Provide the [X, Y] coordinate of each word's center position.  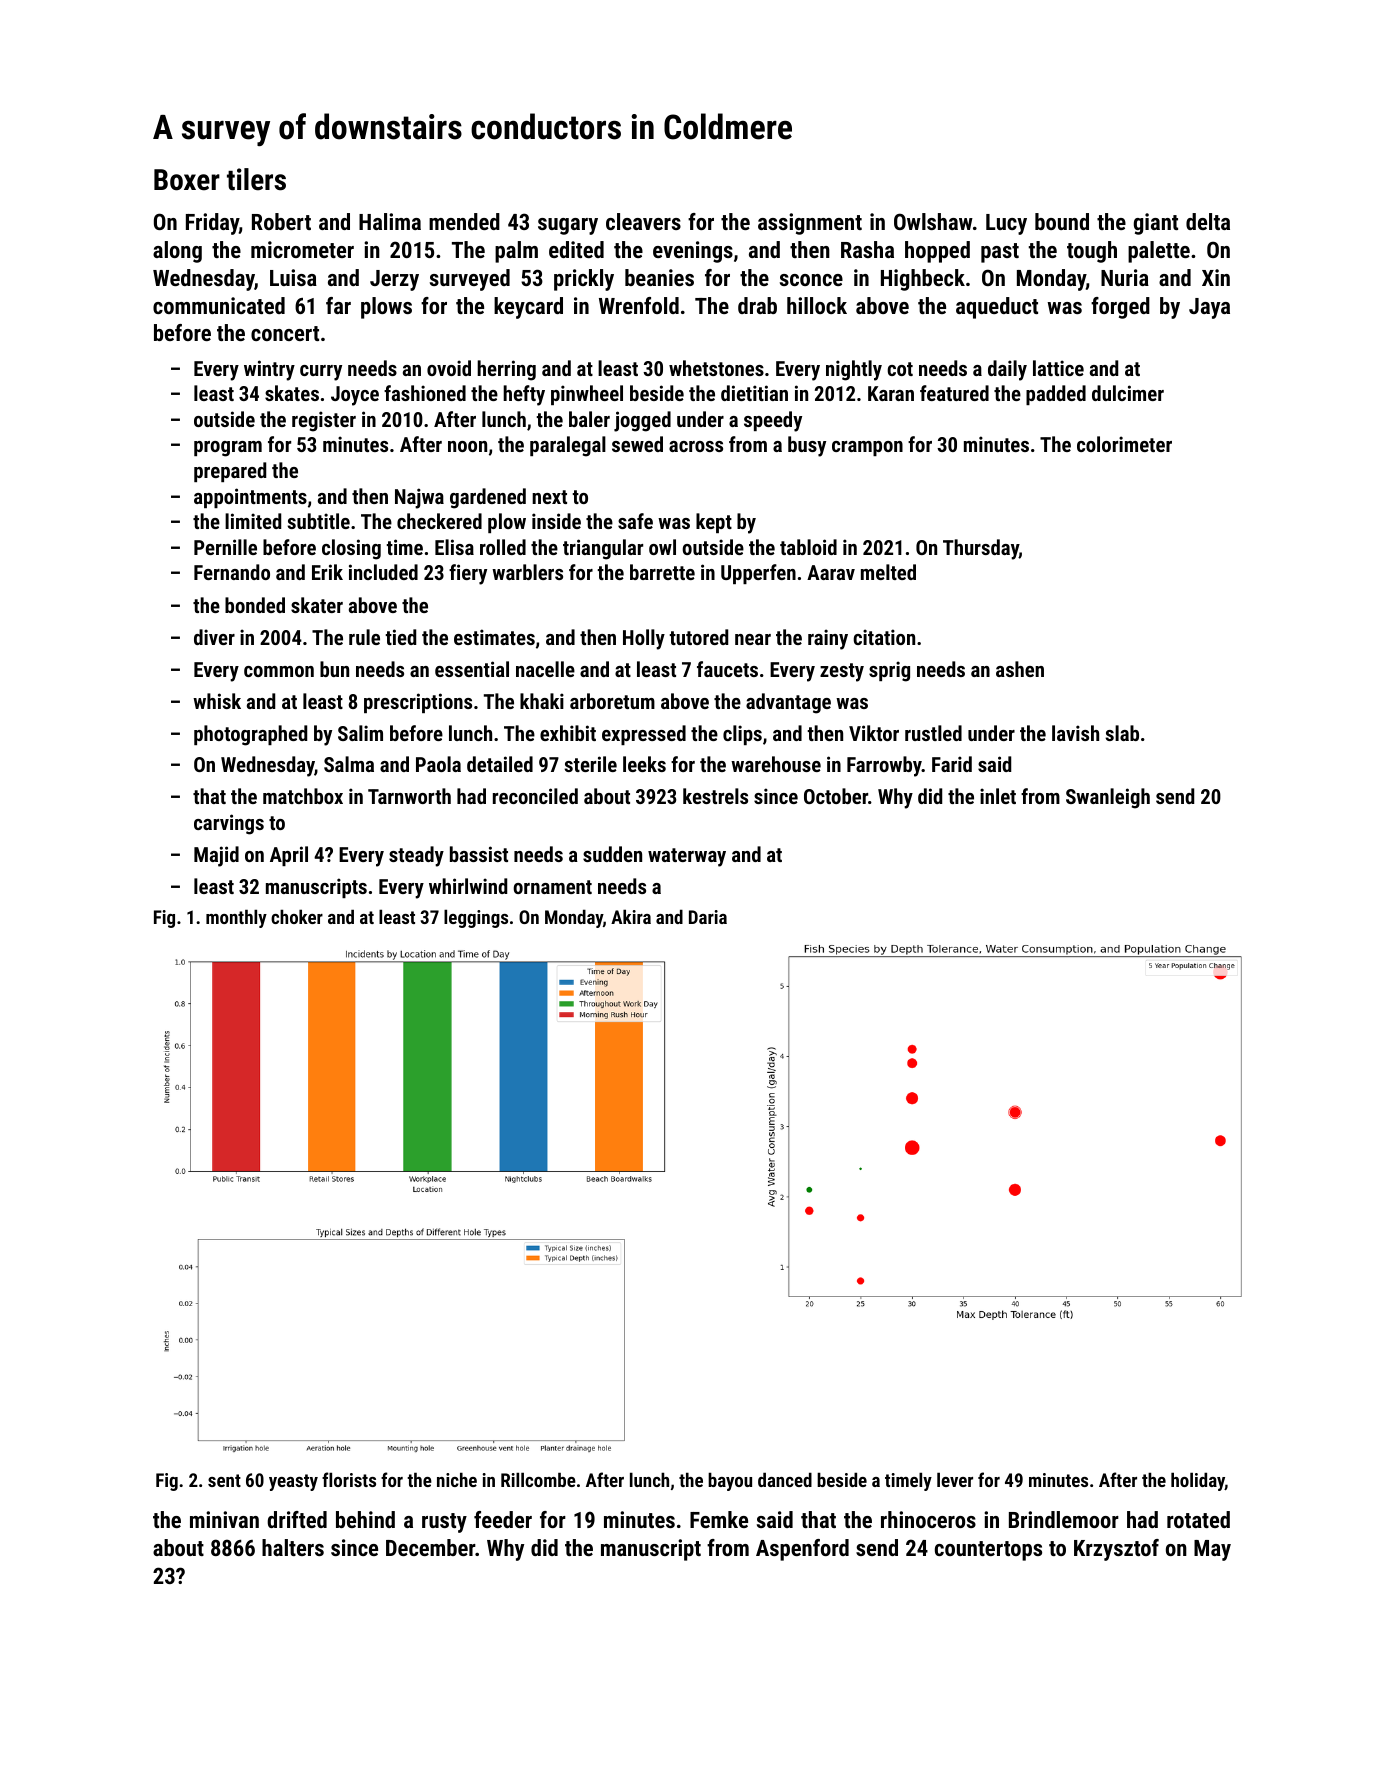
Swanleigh [1108, 798]
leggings [476, 918]
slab [1122, 733]
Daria [708, 917]
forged [1120, 308]
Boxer [187, 180]
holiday [1198, 1481]
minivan [224, 1519]
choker [297, 916]
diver [214, 637]
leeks [644, 764]
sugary [568, 226]
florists [349, 1479]
